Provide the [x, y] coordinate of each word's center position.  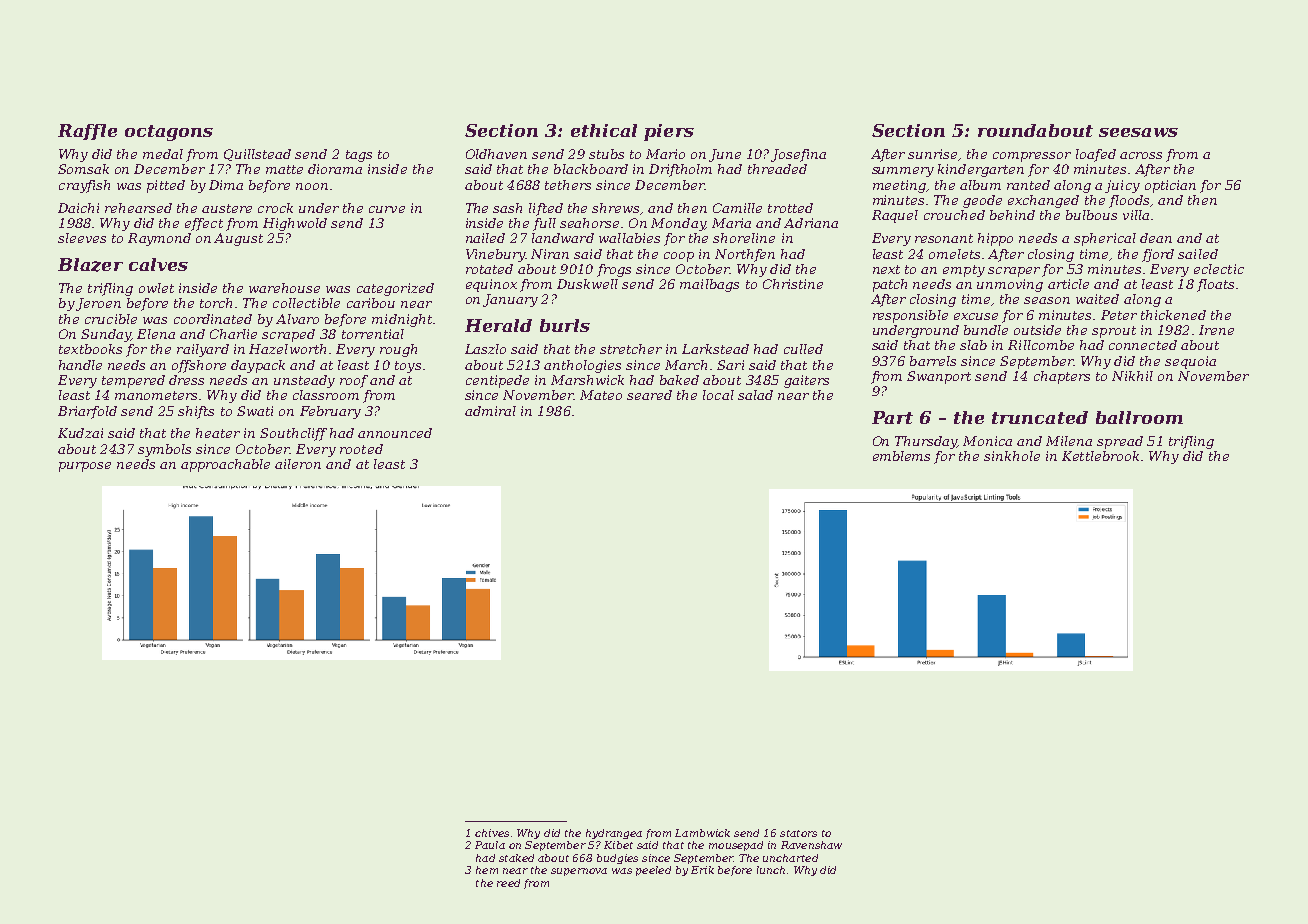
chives [492, 833]
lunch [771, 870]
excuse [976, 316]
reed [508, 883]
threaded [777, 169]
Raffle [87, 132]
